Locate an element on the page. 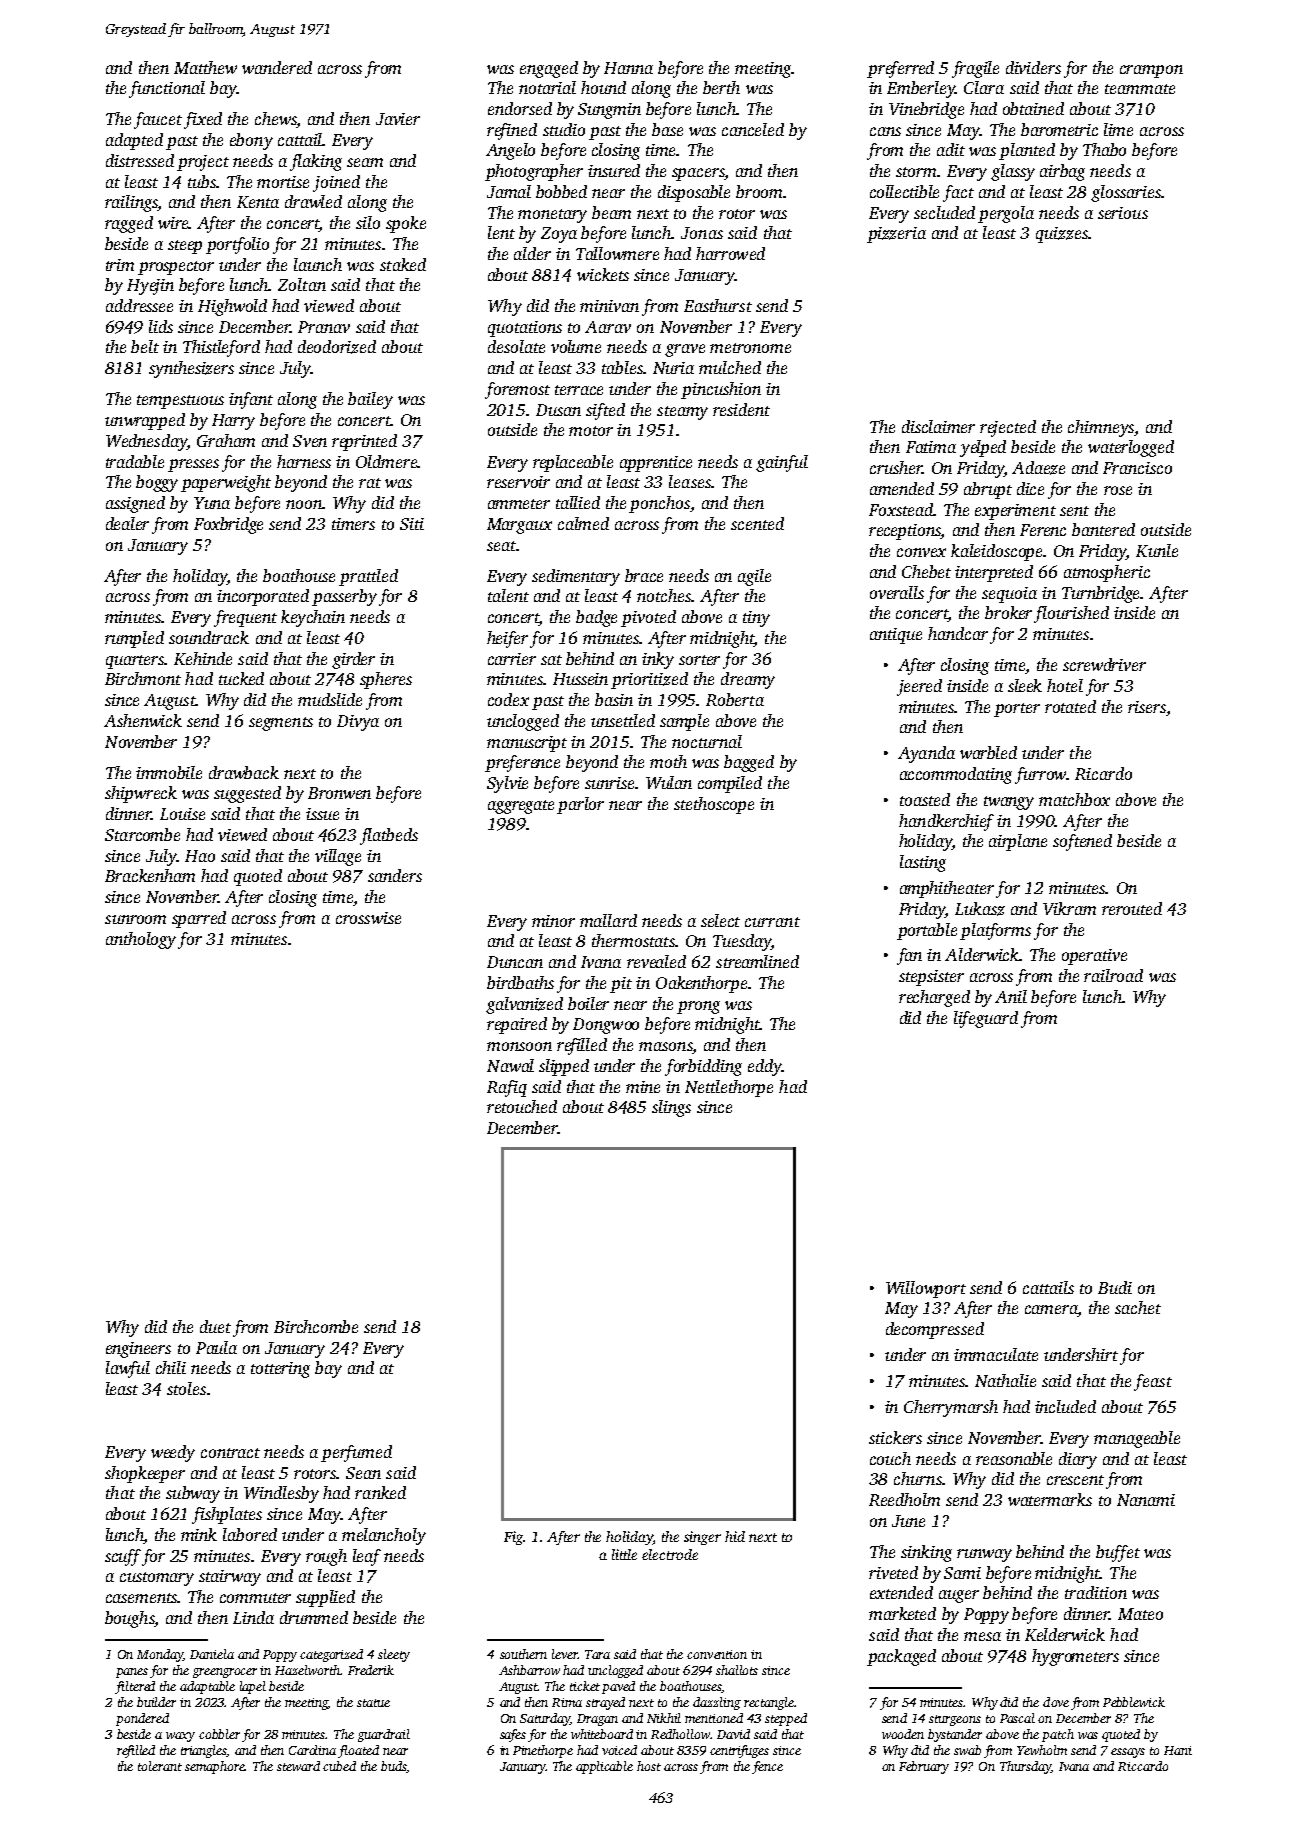 The height and width of the image is (1834, 1297). Hao is located at coordinates (200, 856).
